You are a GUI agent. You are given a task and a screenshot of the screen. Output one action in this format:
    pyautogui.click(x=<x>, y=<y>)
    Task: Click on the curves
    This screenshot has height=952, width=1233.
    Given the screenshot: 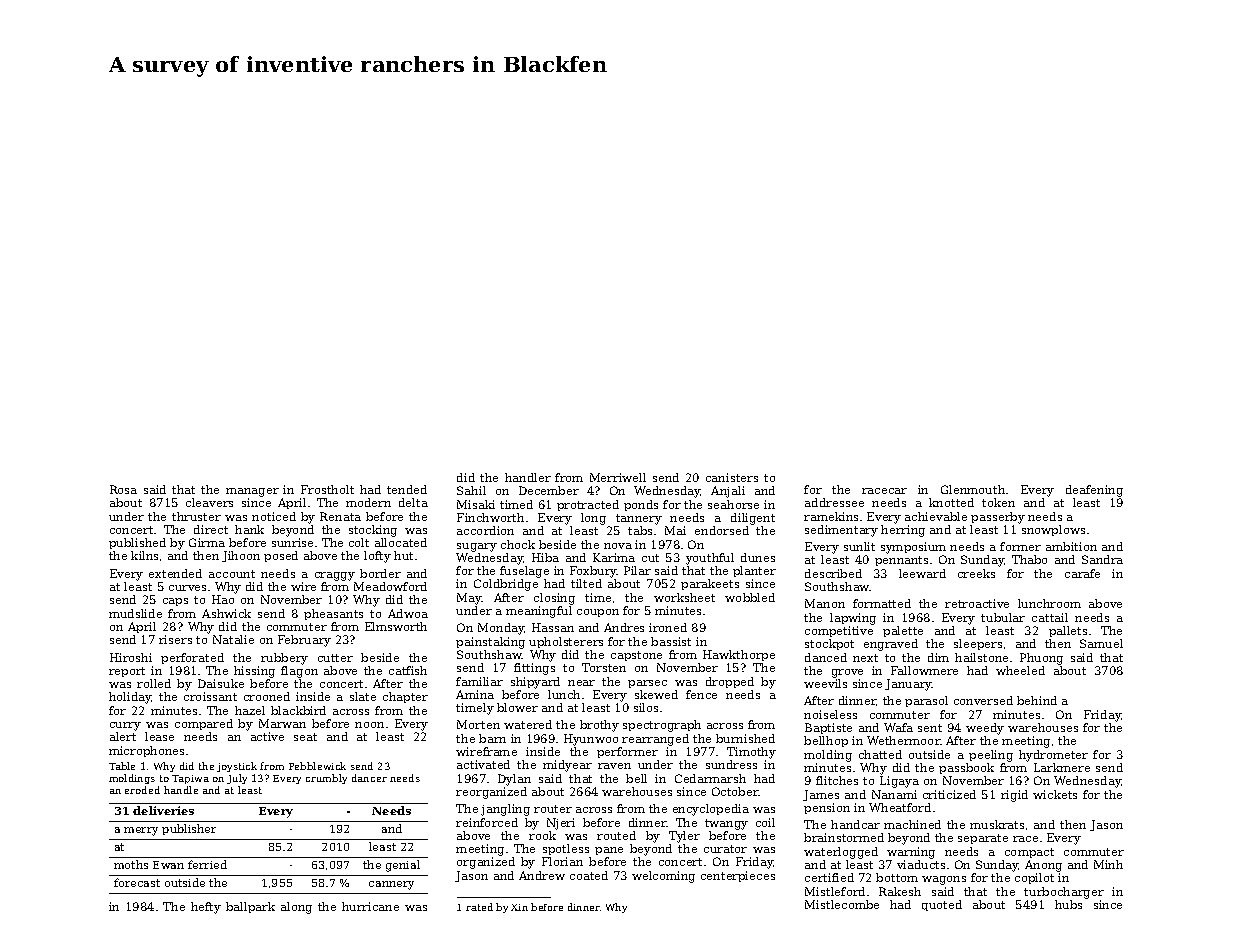 What is the action you would take?
    pyautogui.click(x=187, y=588)
